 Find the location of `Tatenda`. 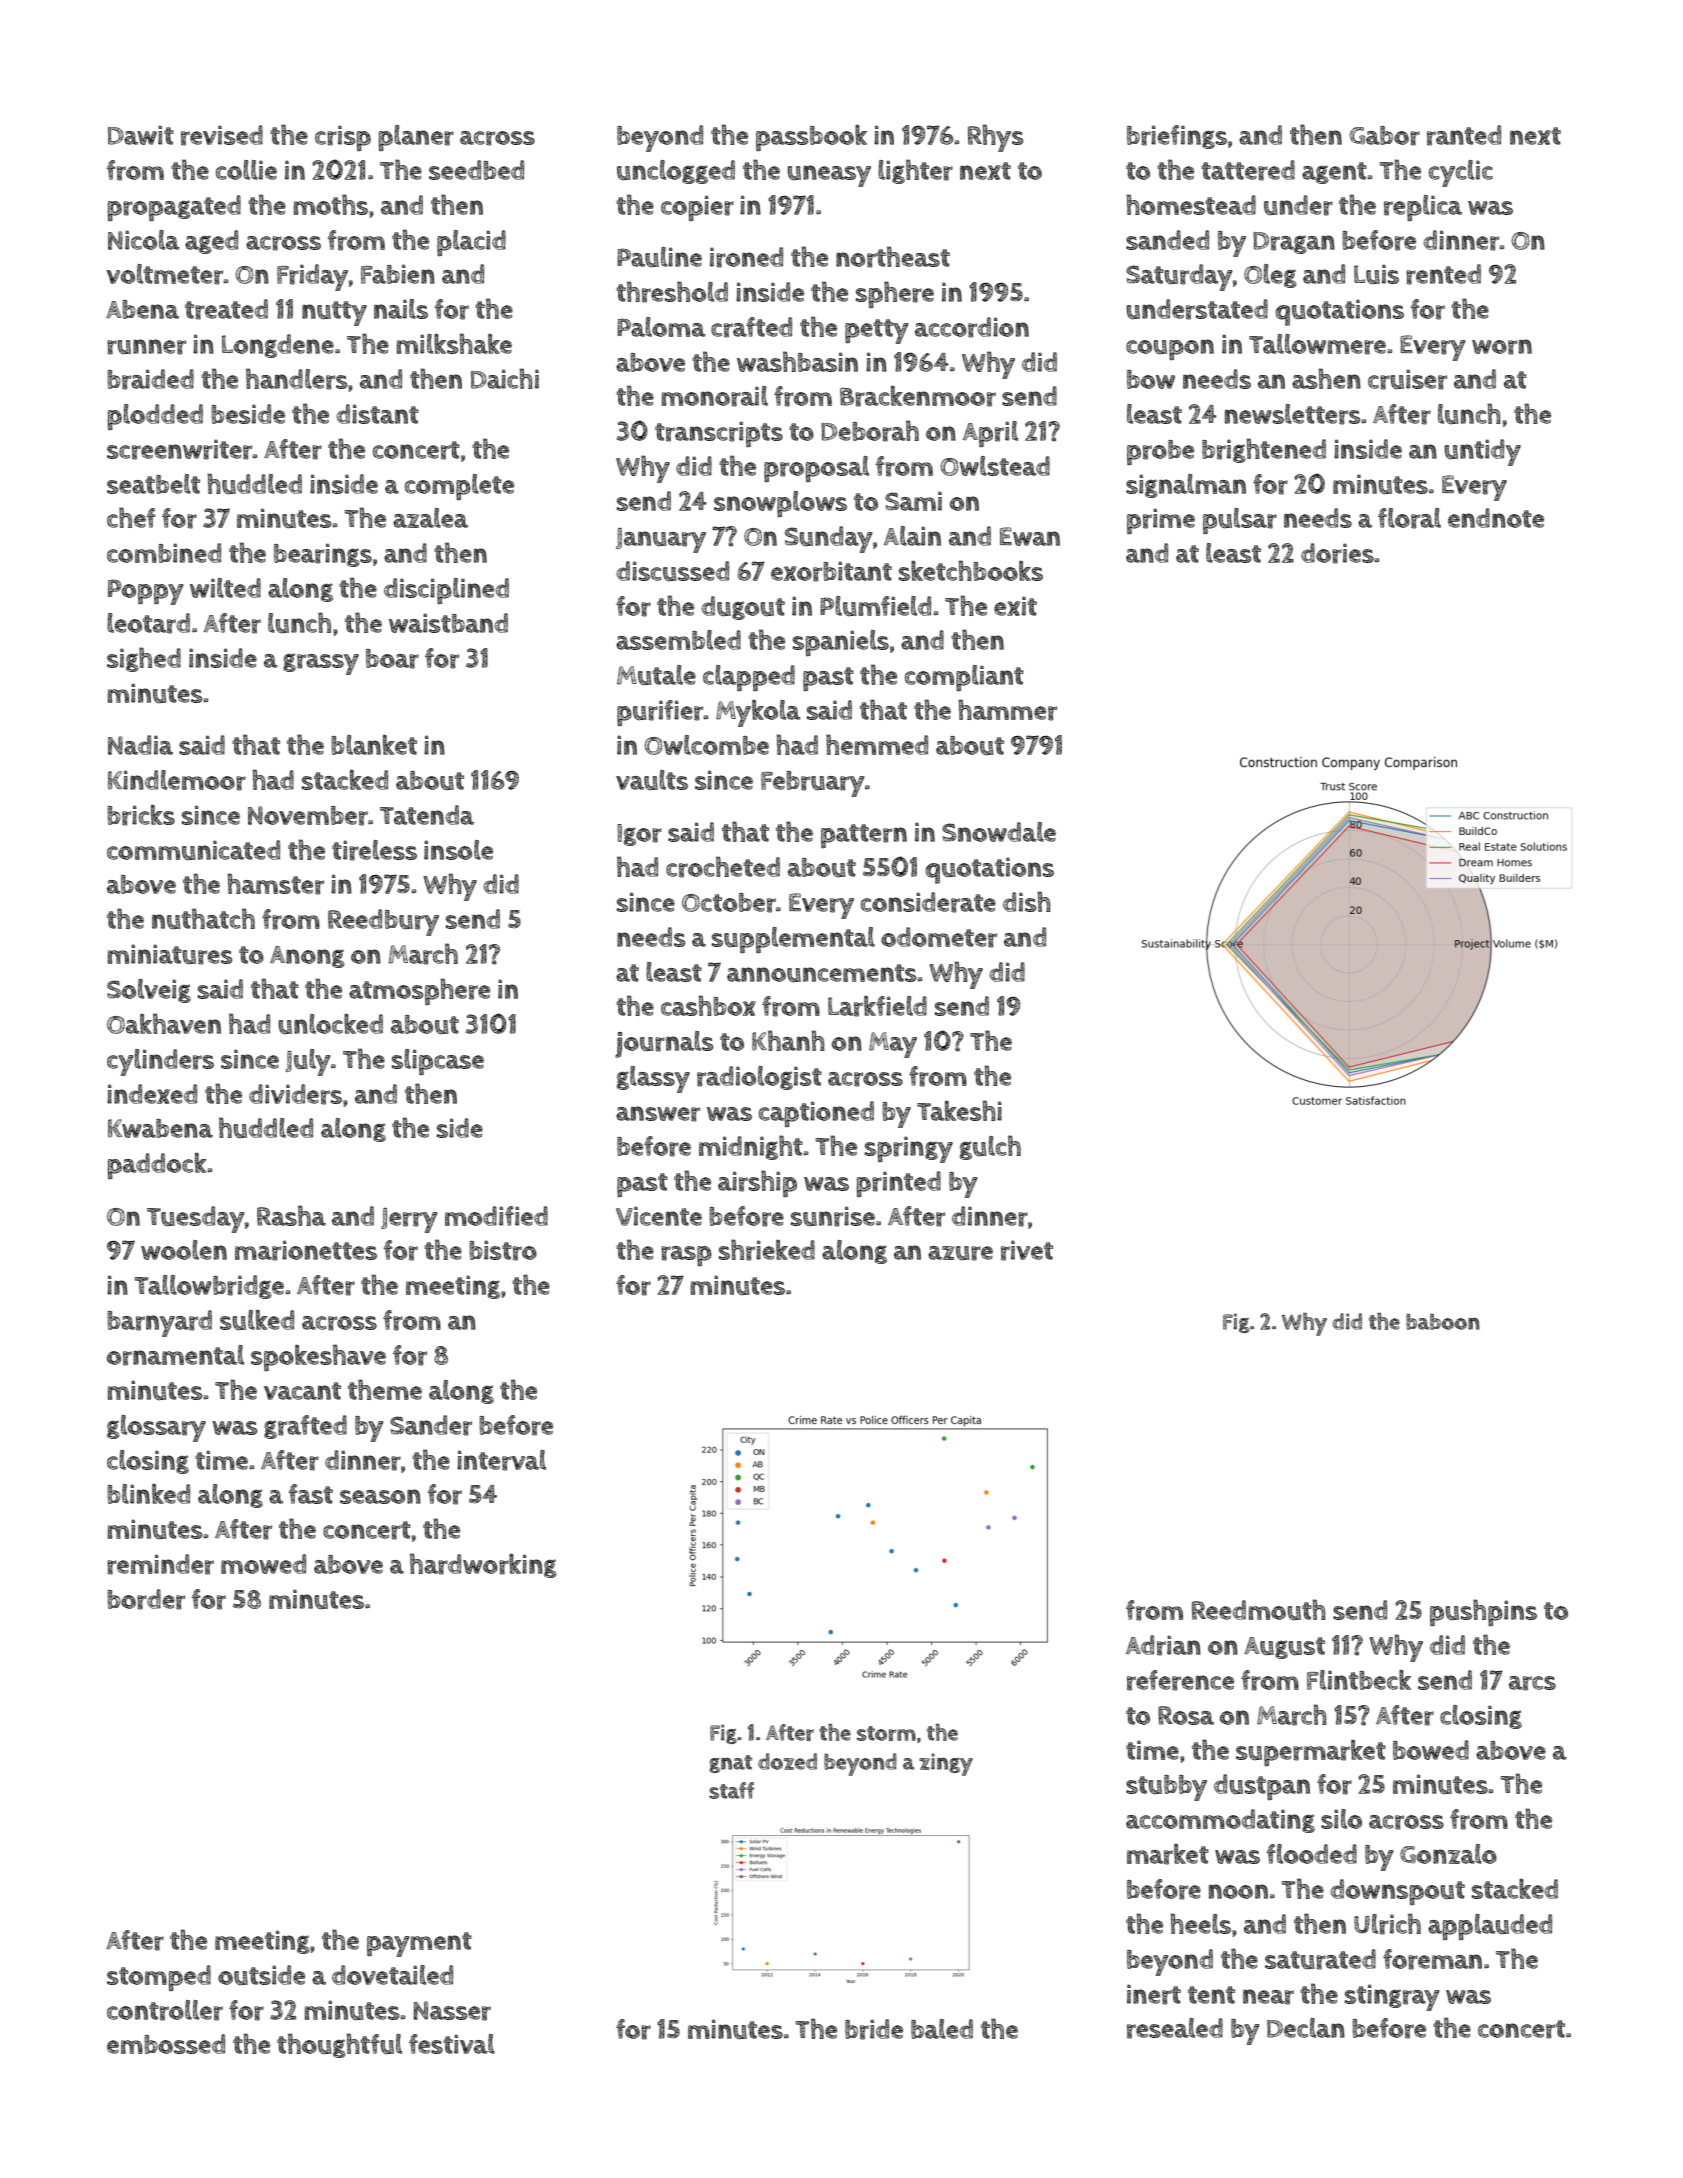

Tatenda is located at coordinates (427, 815).
